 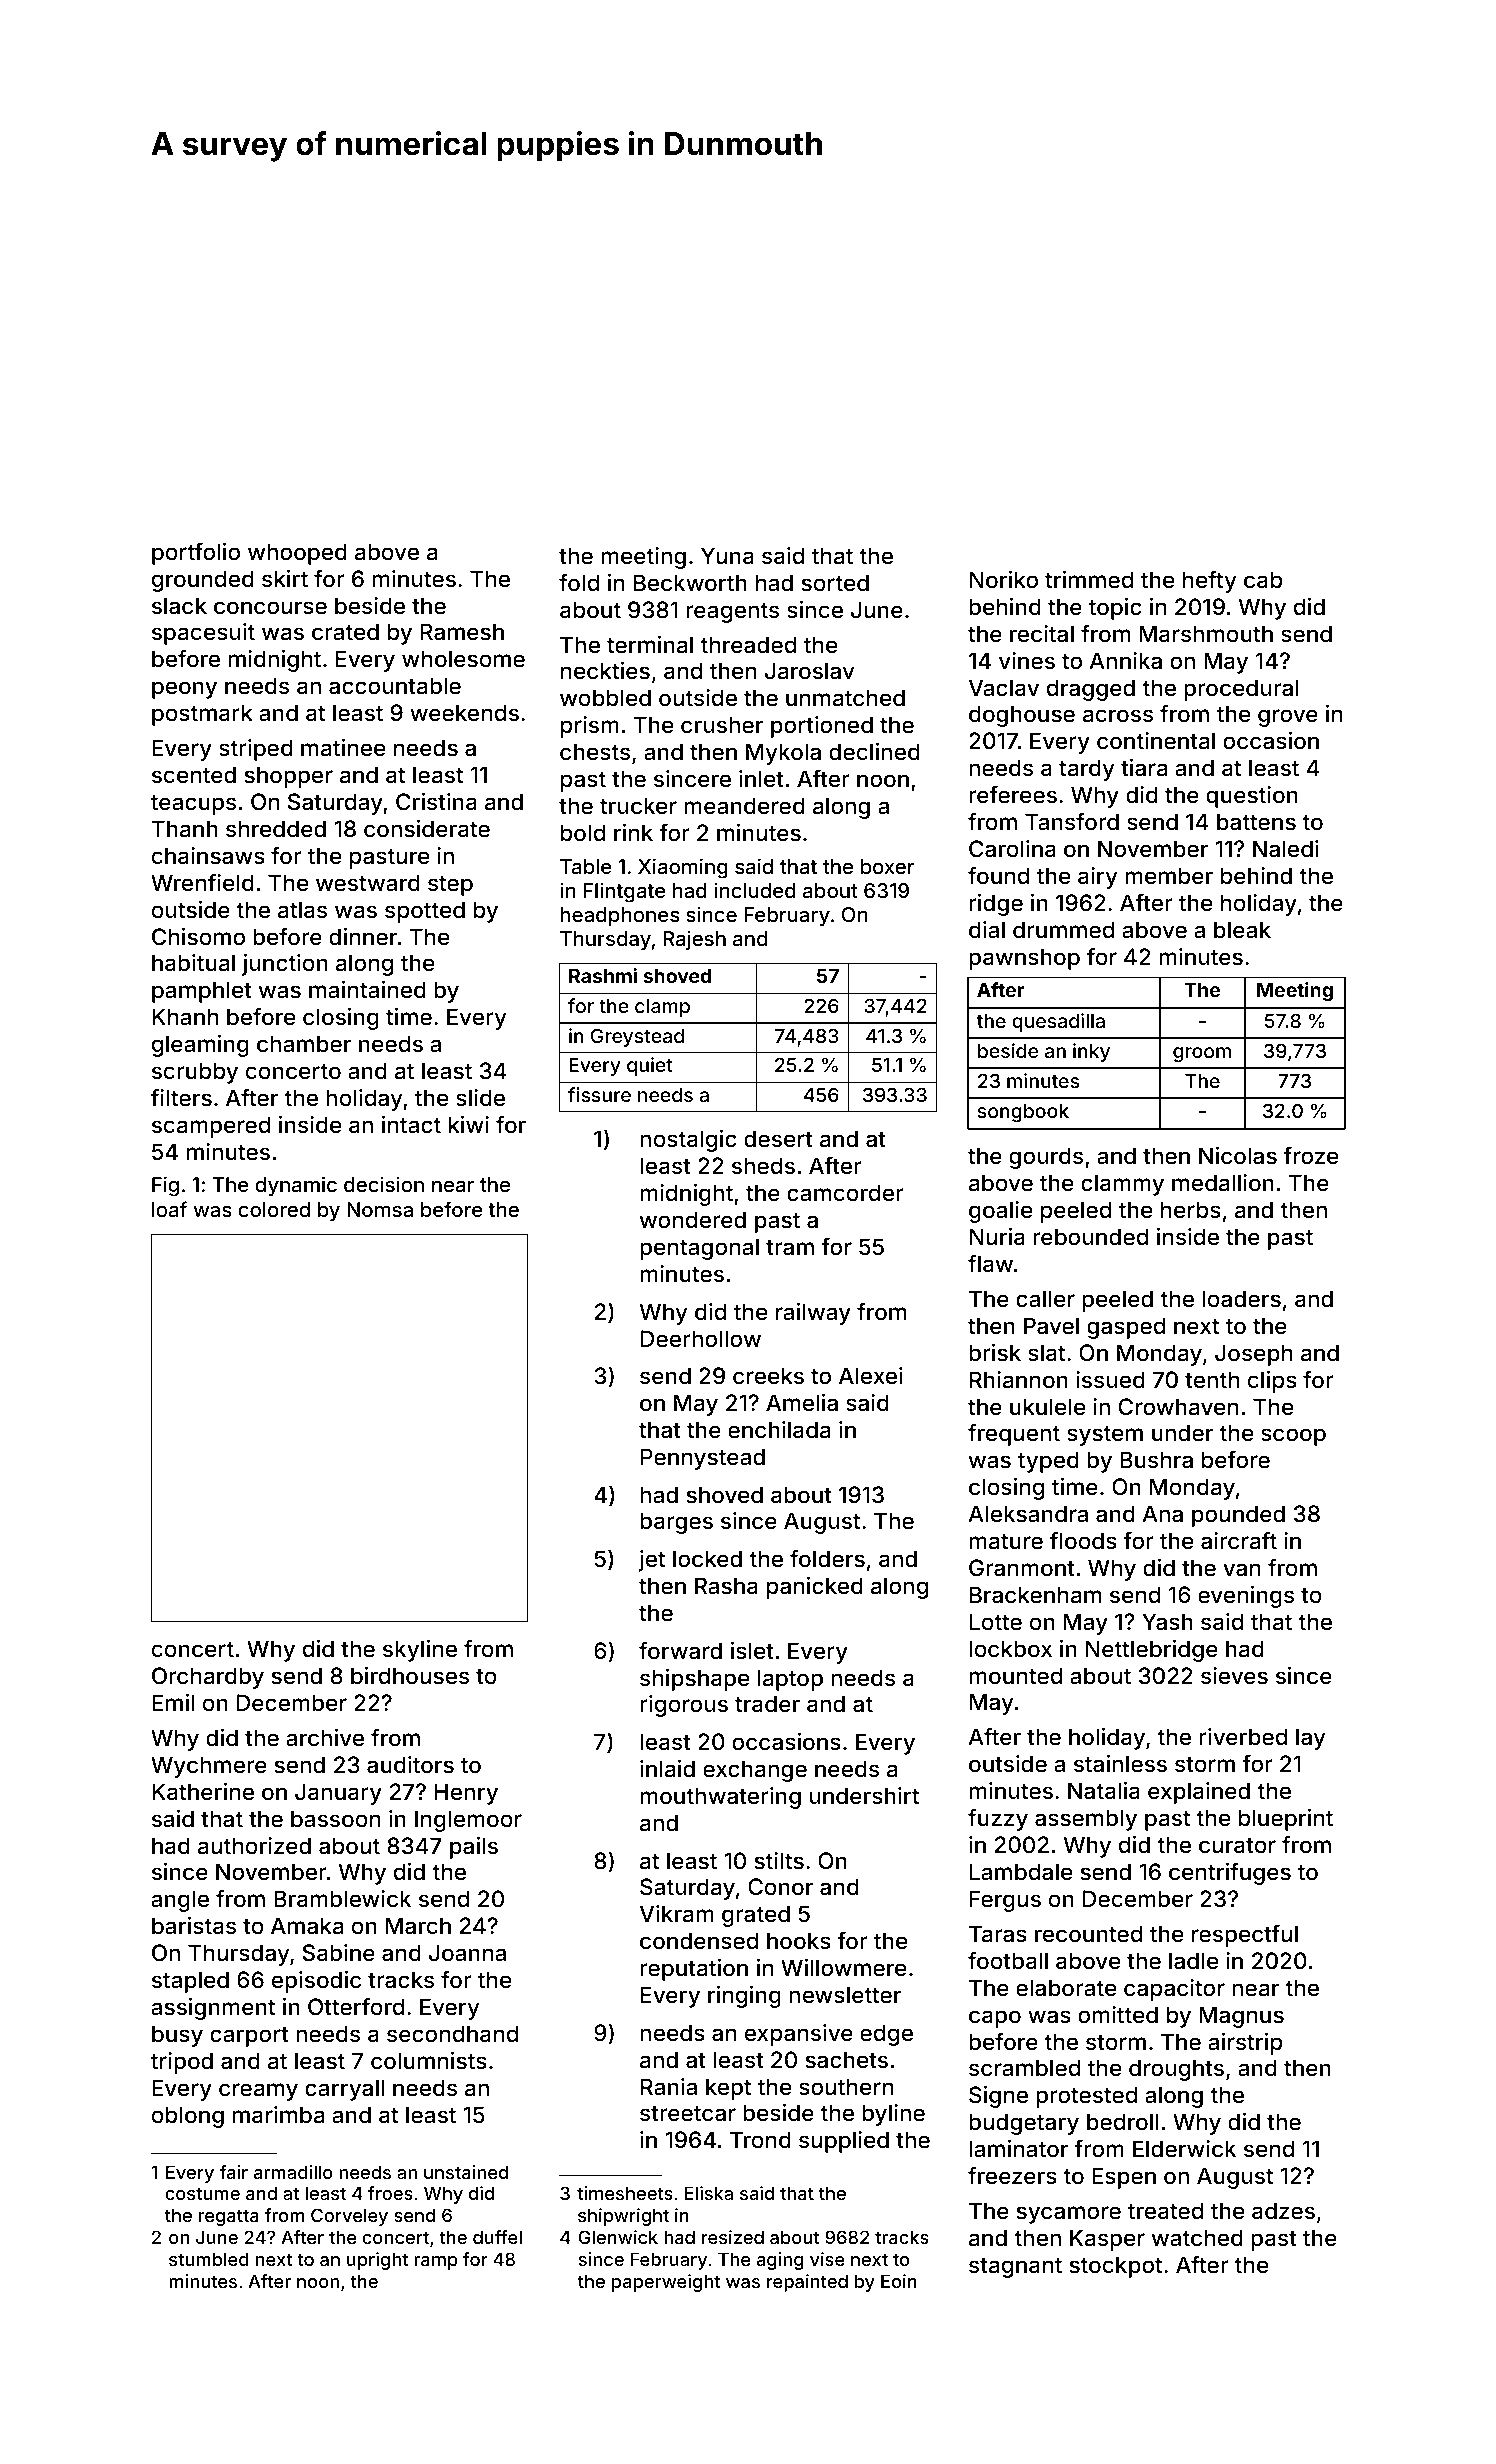 I want to click on skyline, so click(x=420, y=1651).
